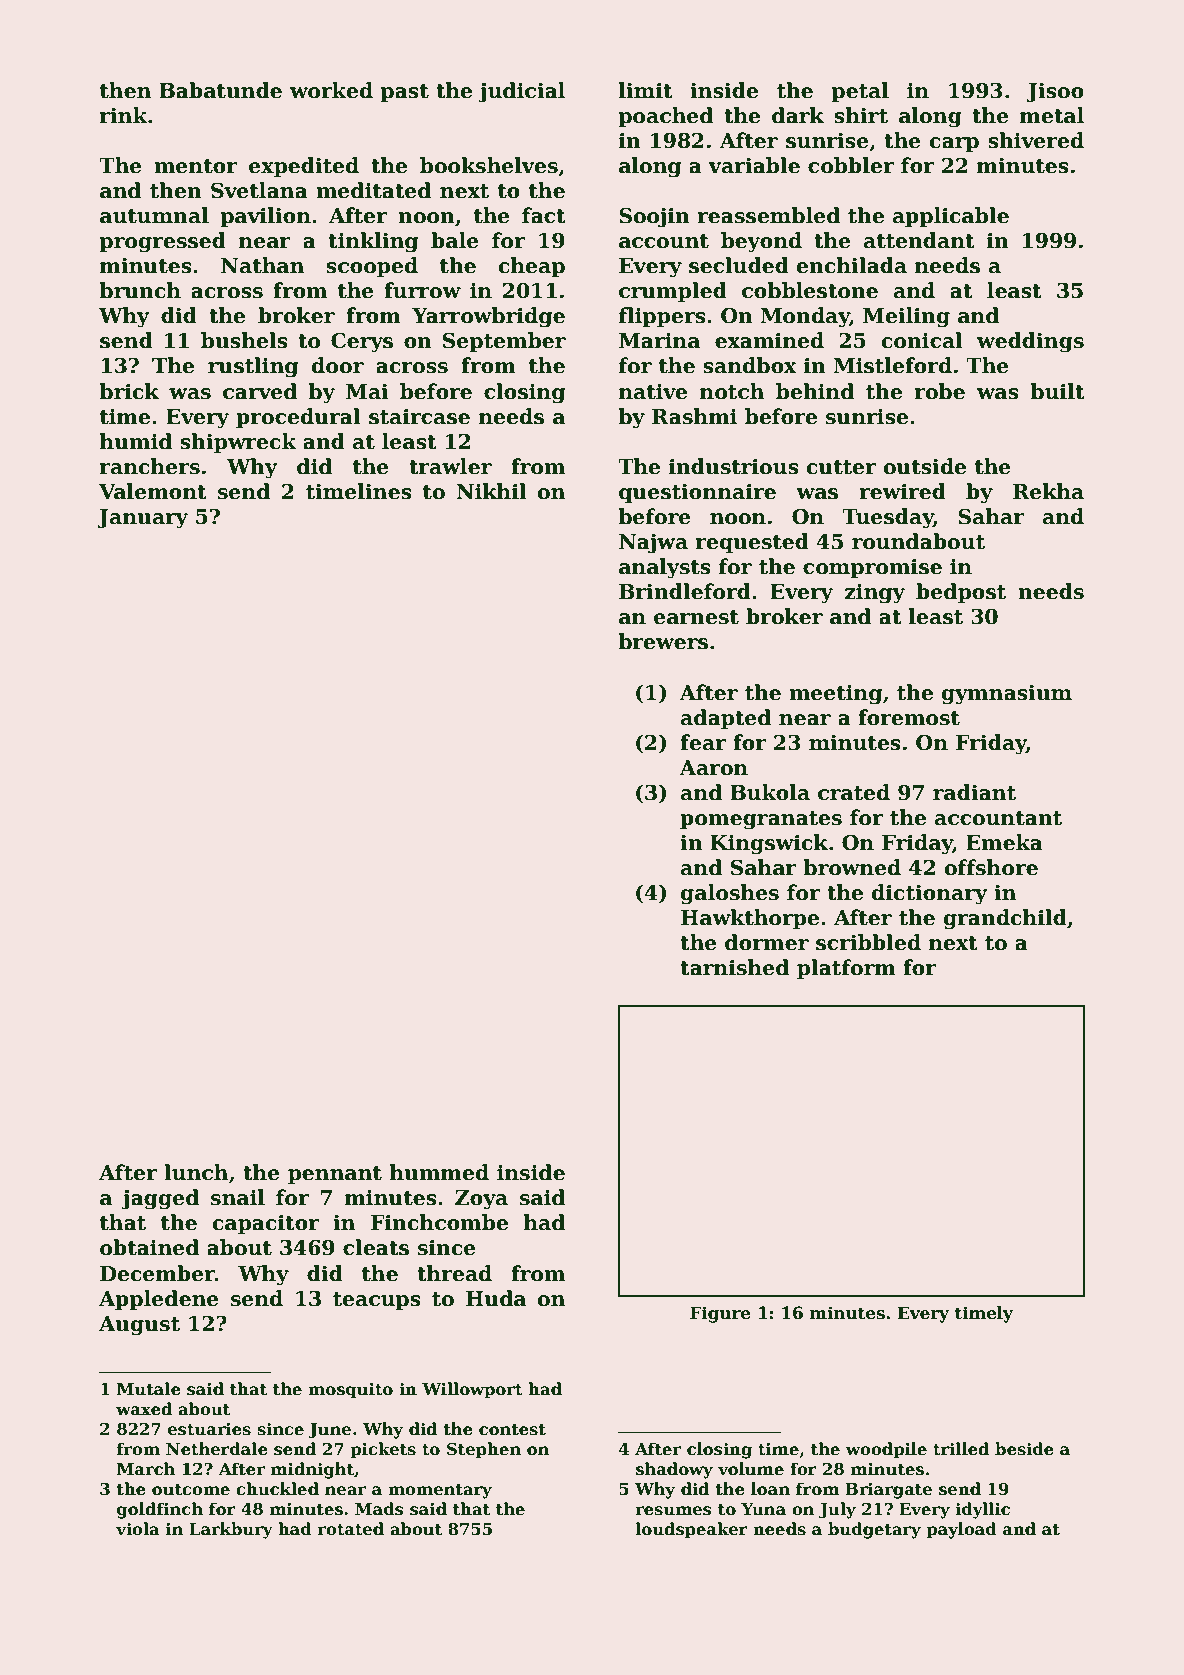  Describe the element at coordinates (940, 391) in the document. I see `robe` at that location.
